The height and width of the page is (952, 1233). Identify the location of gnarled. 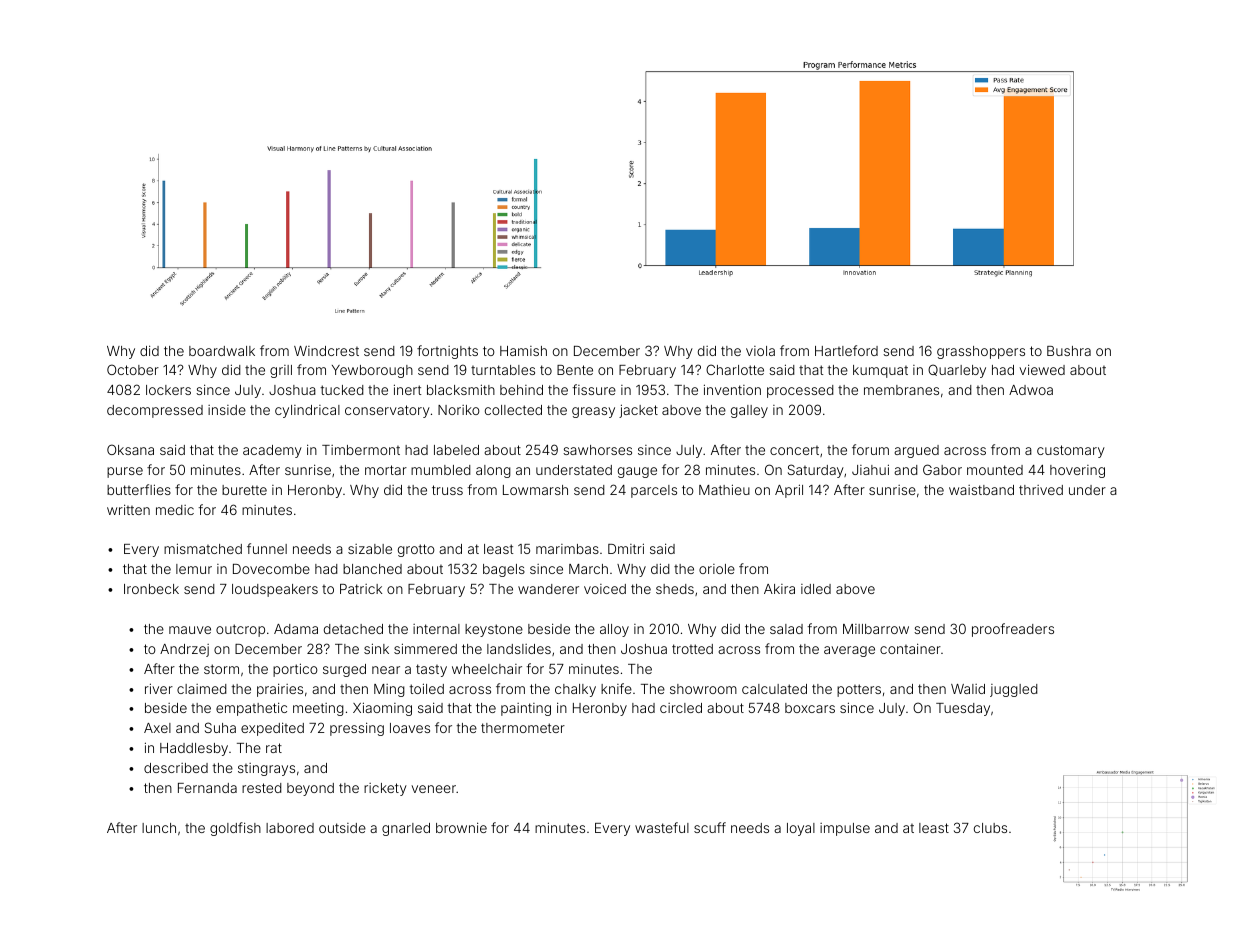
(406, 829).
